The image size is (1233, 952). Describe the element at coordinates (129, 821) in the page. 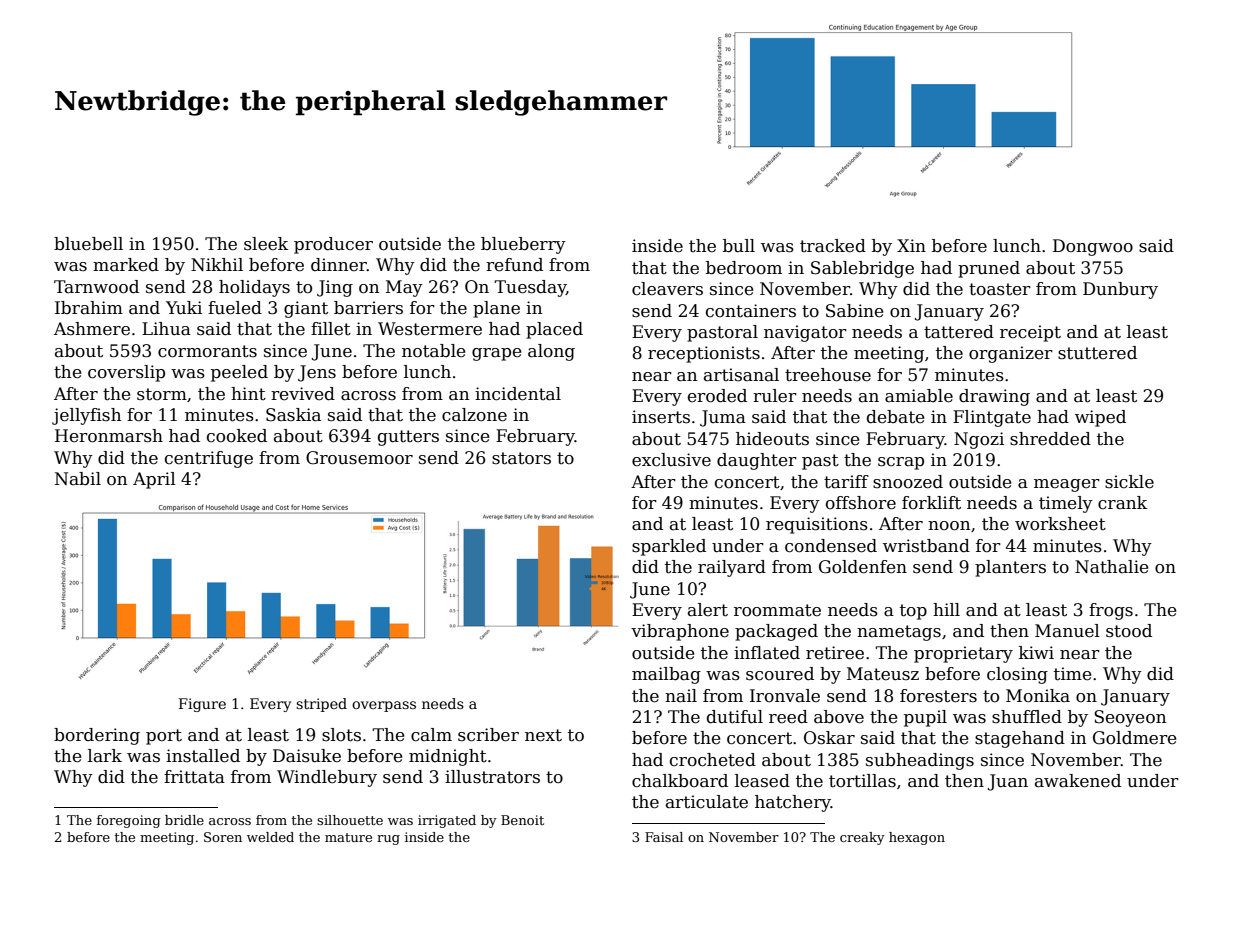

I see `foregoing` at that location.
